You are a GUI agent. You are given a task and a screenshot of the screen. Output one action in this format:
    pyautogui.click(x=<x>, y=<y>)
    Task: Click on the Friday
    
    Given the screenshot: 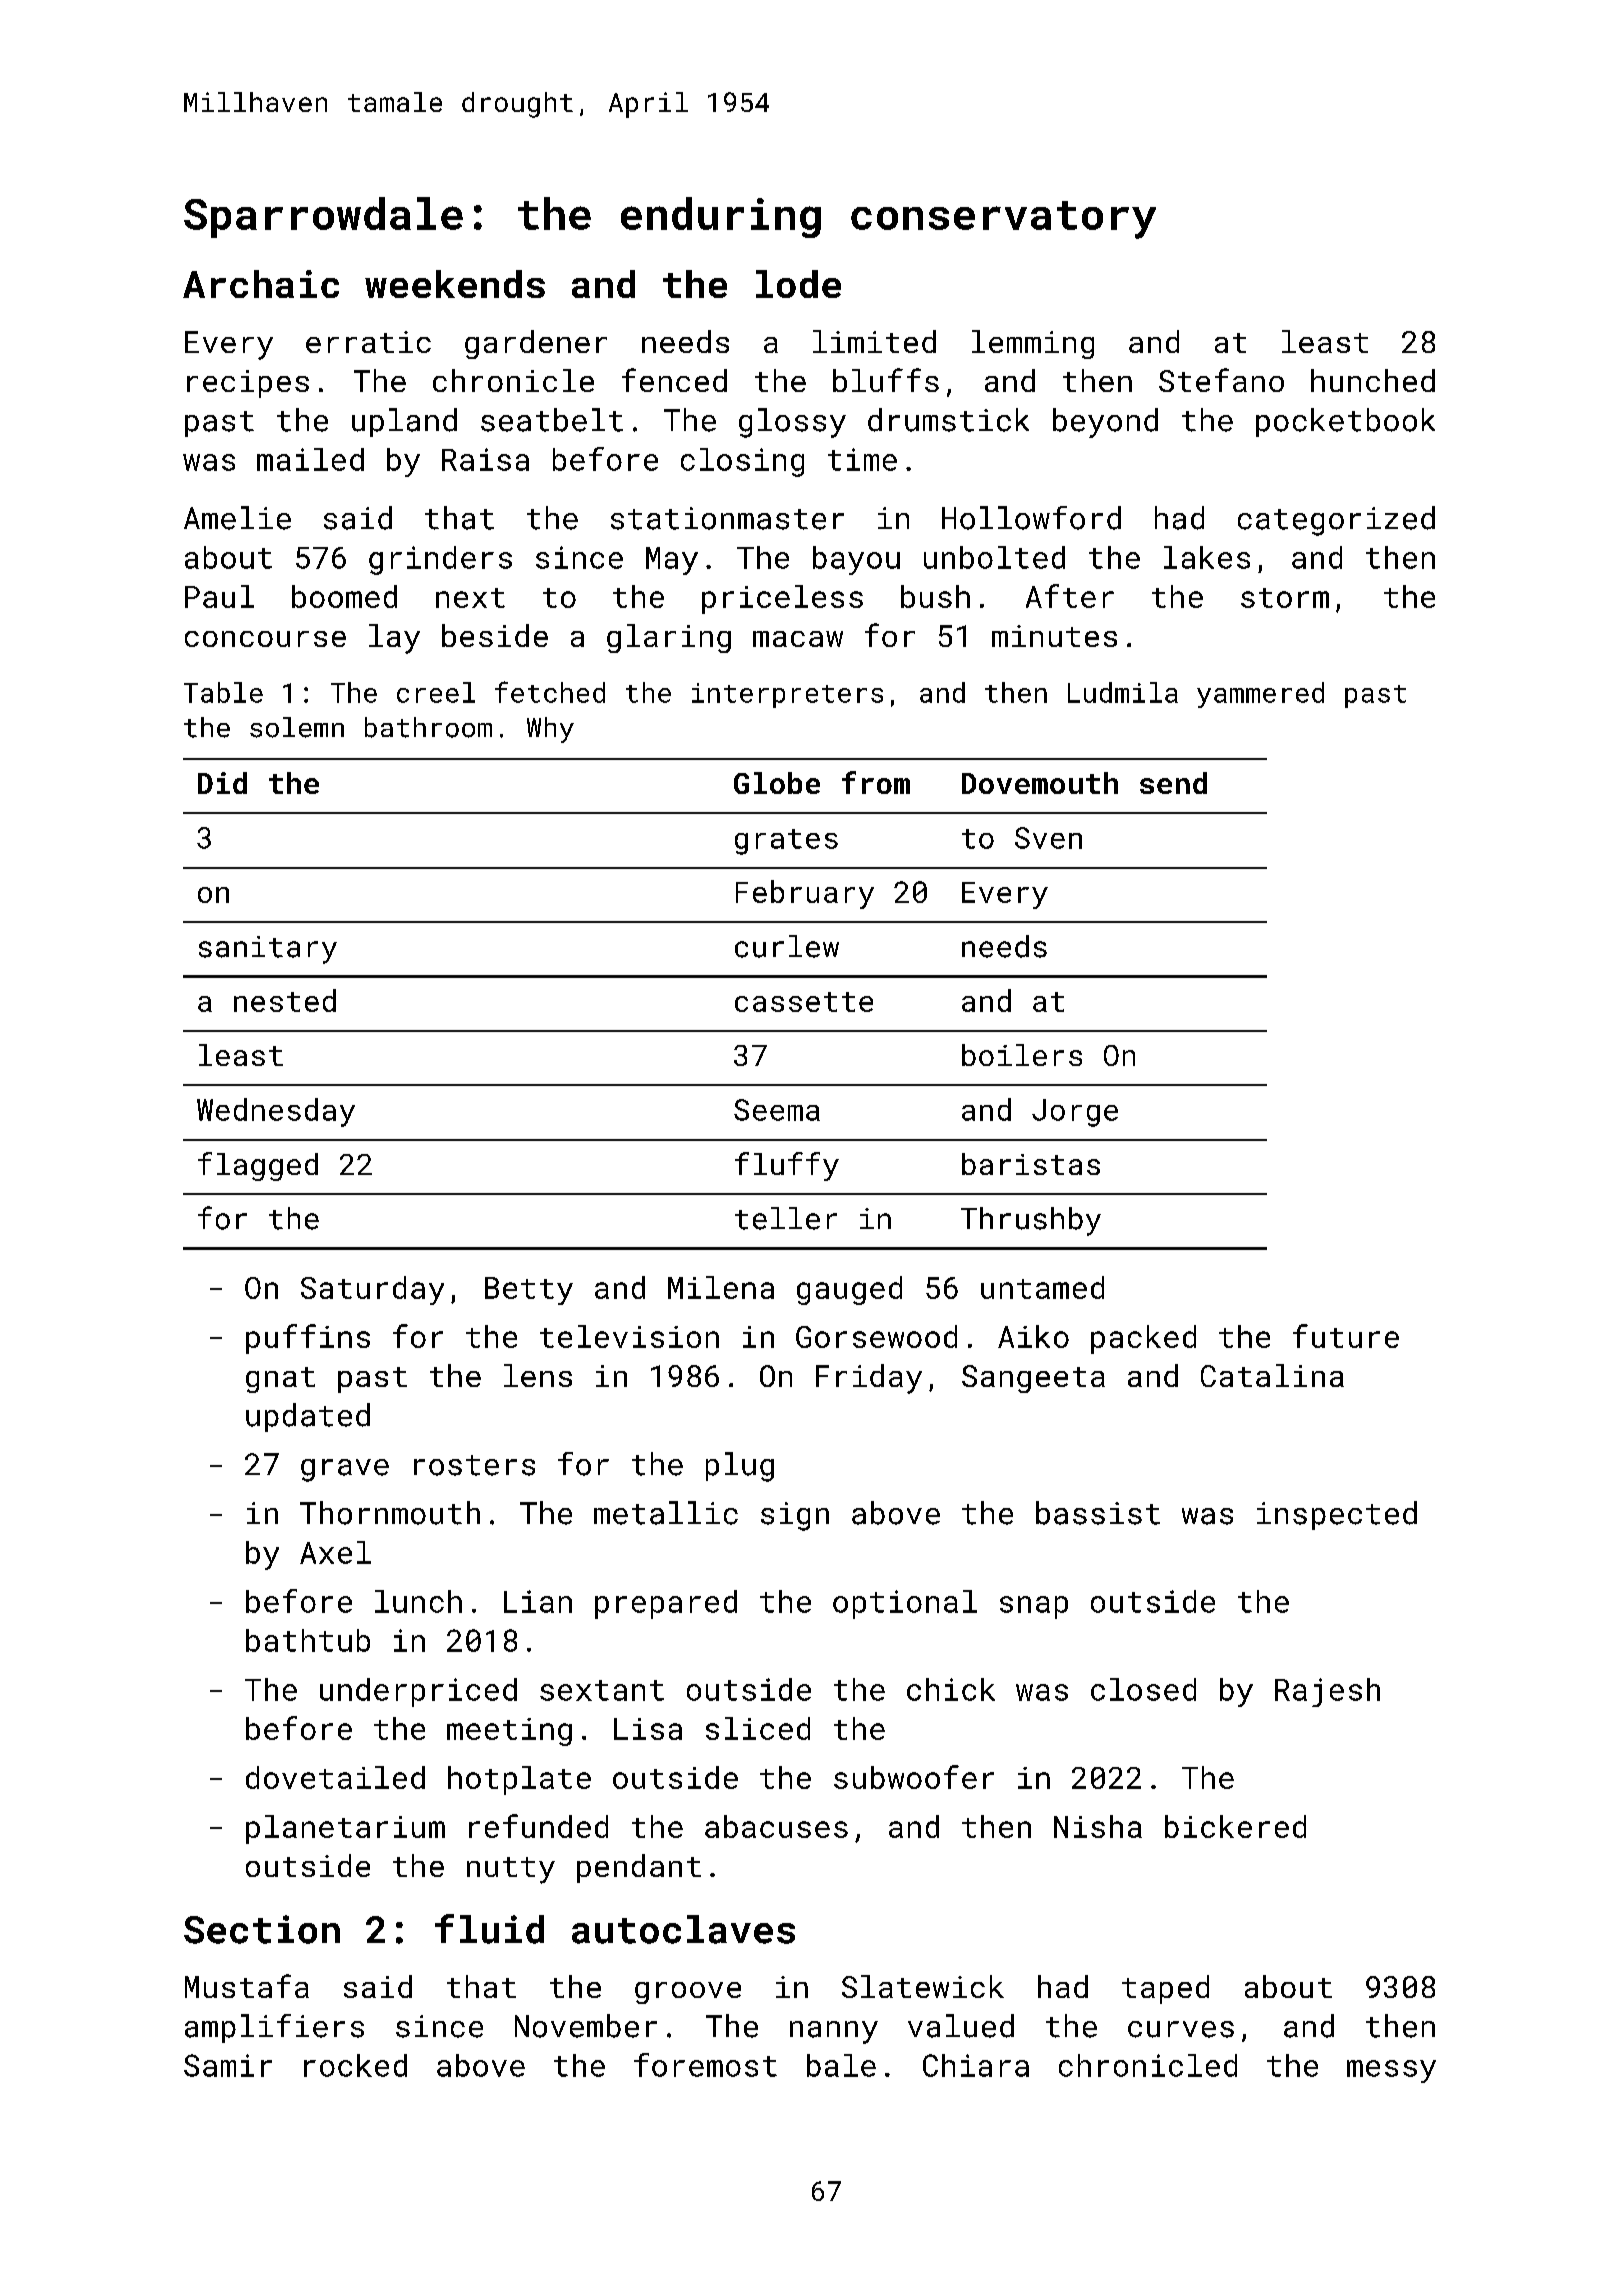 What is the action you would take?
    pyautogui.click(x=869, y=1379)
